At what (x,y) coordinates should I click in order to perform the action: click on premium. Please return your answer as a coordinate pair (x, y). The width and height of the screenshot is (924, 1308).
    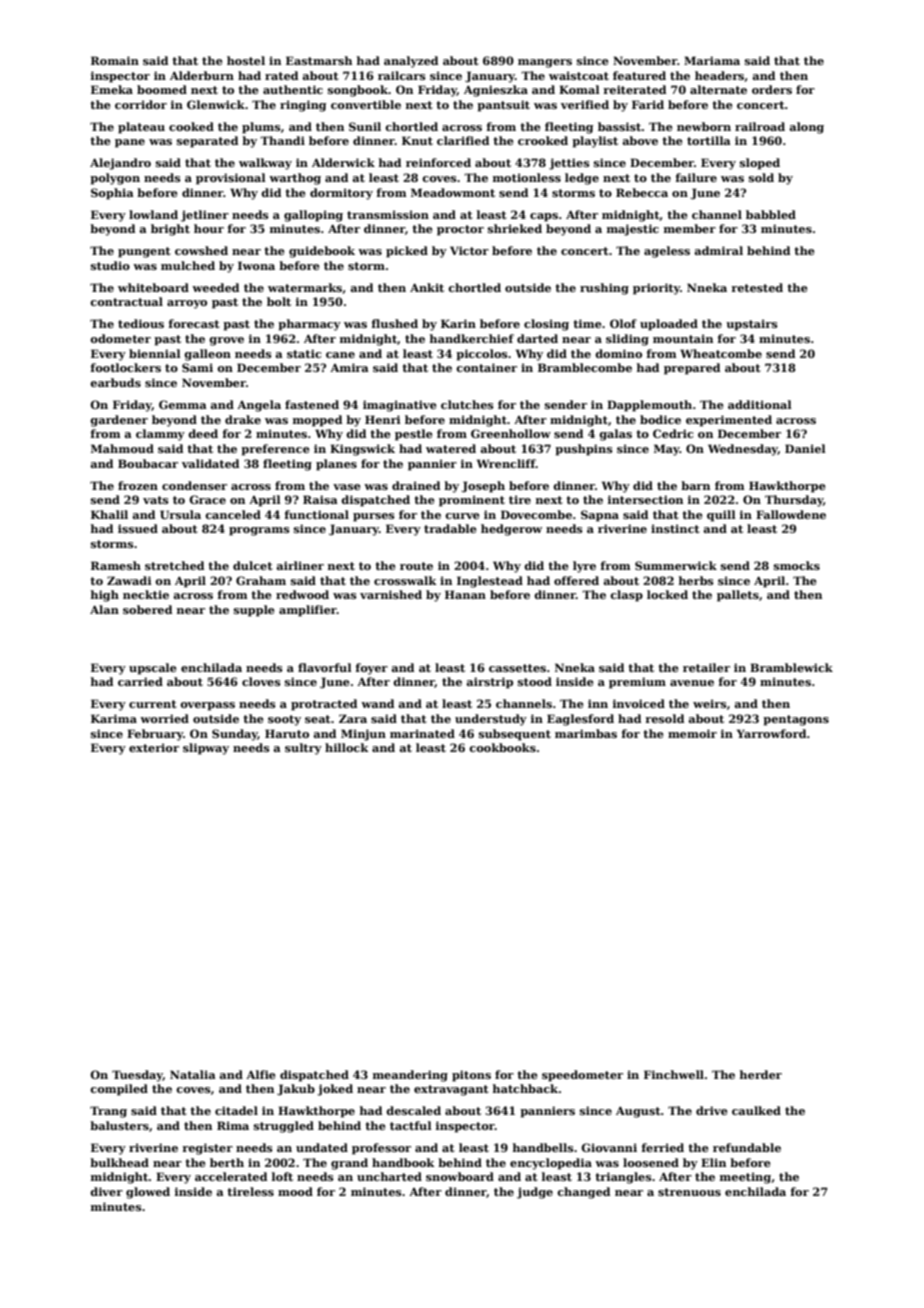
    Looking at the image, I should click on (637, 683).
